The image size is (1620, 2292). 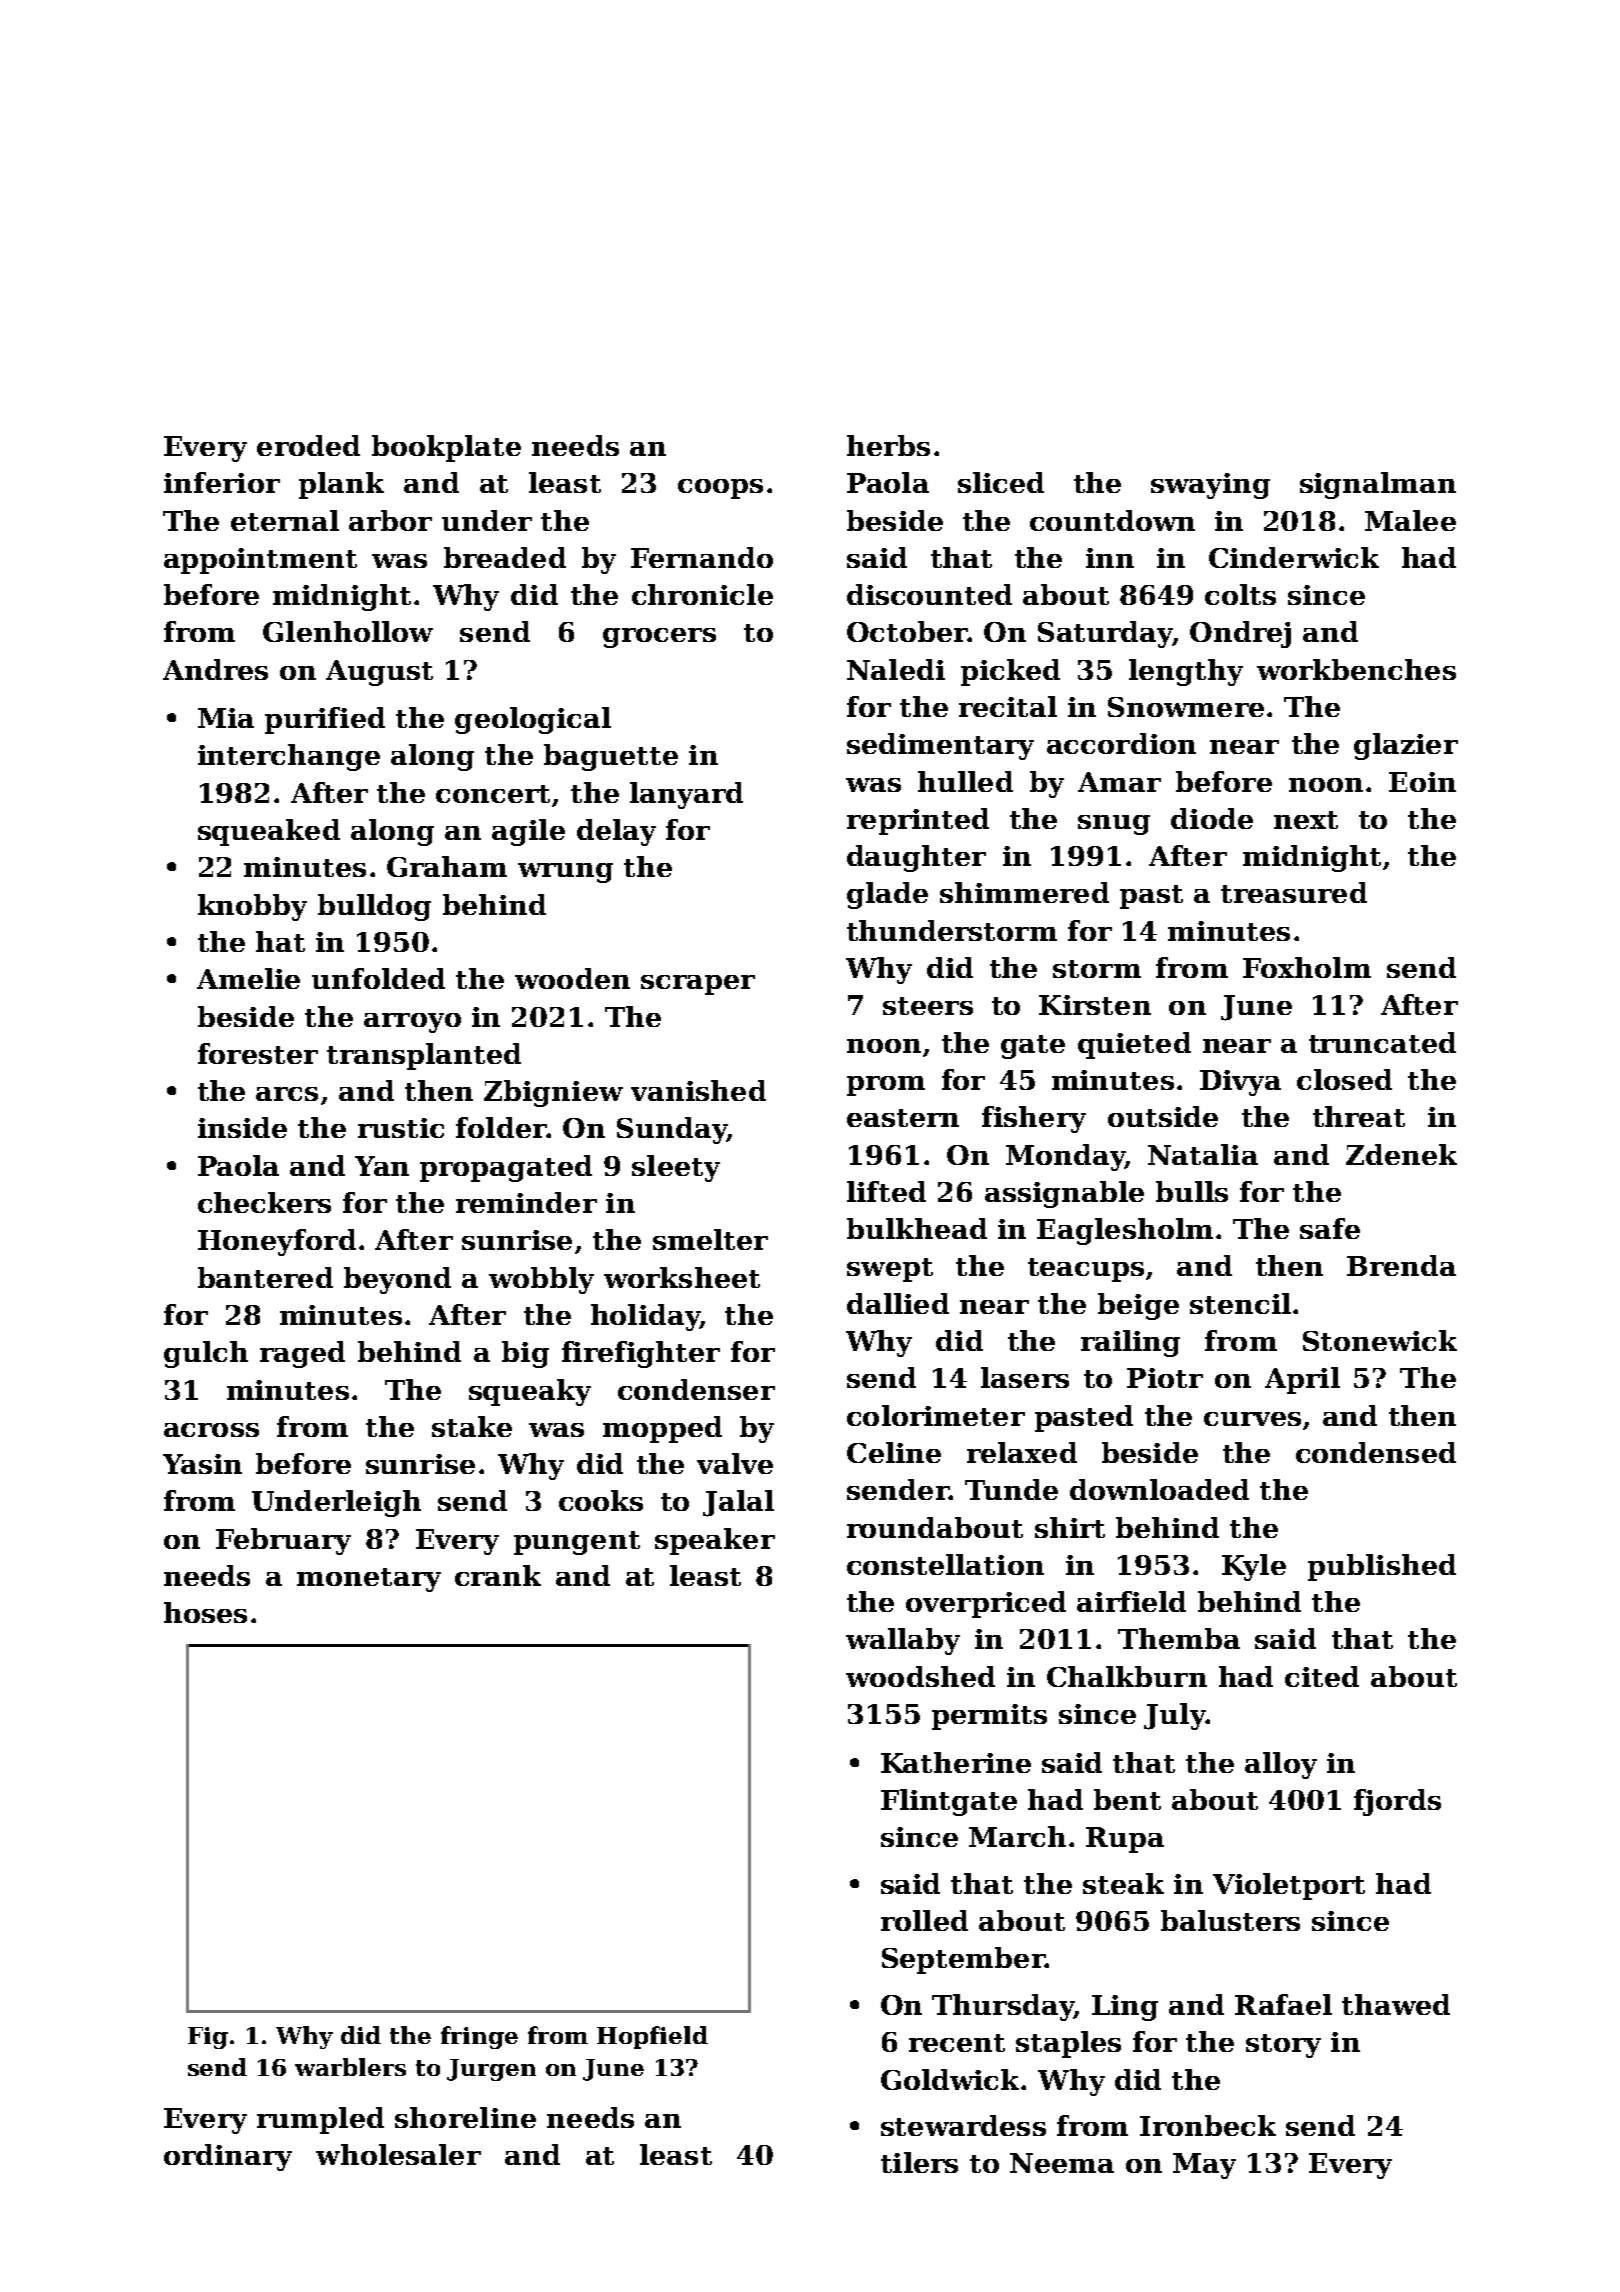 I want to click on Andres, so click(x=215, y=669).
